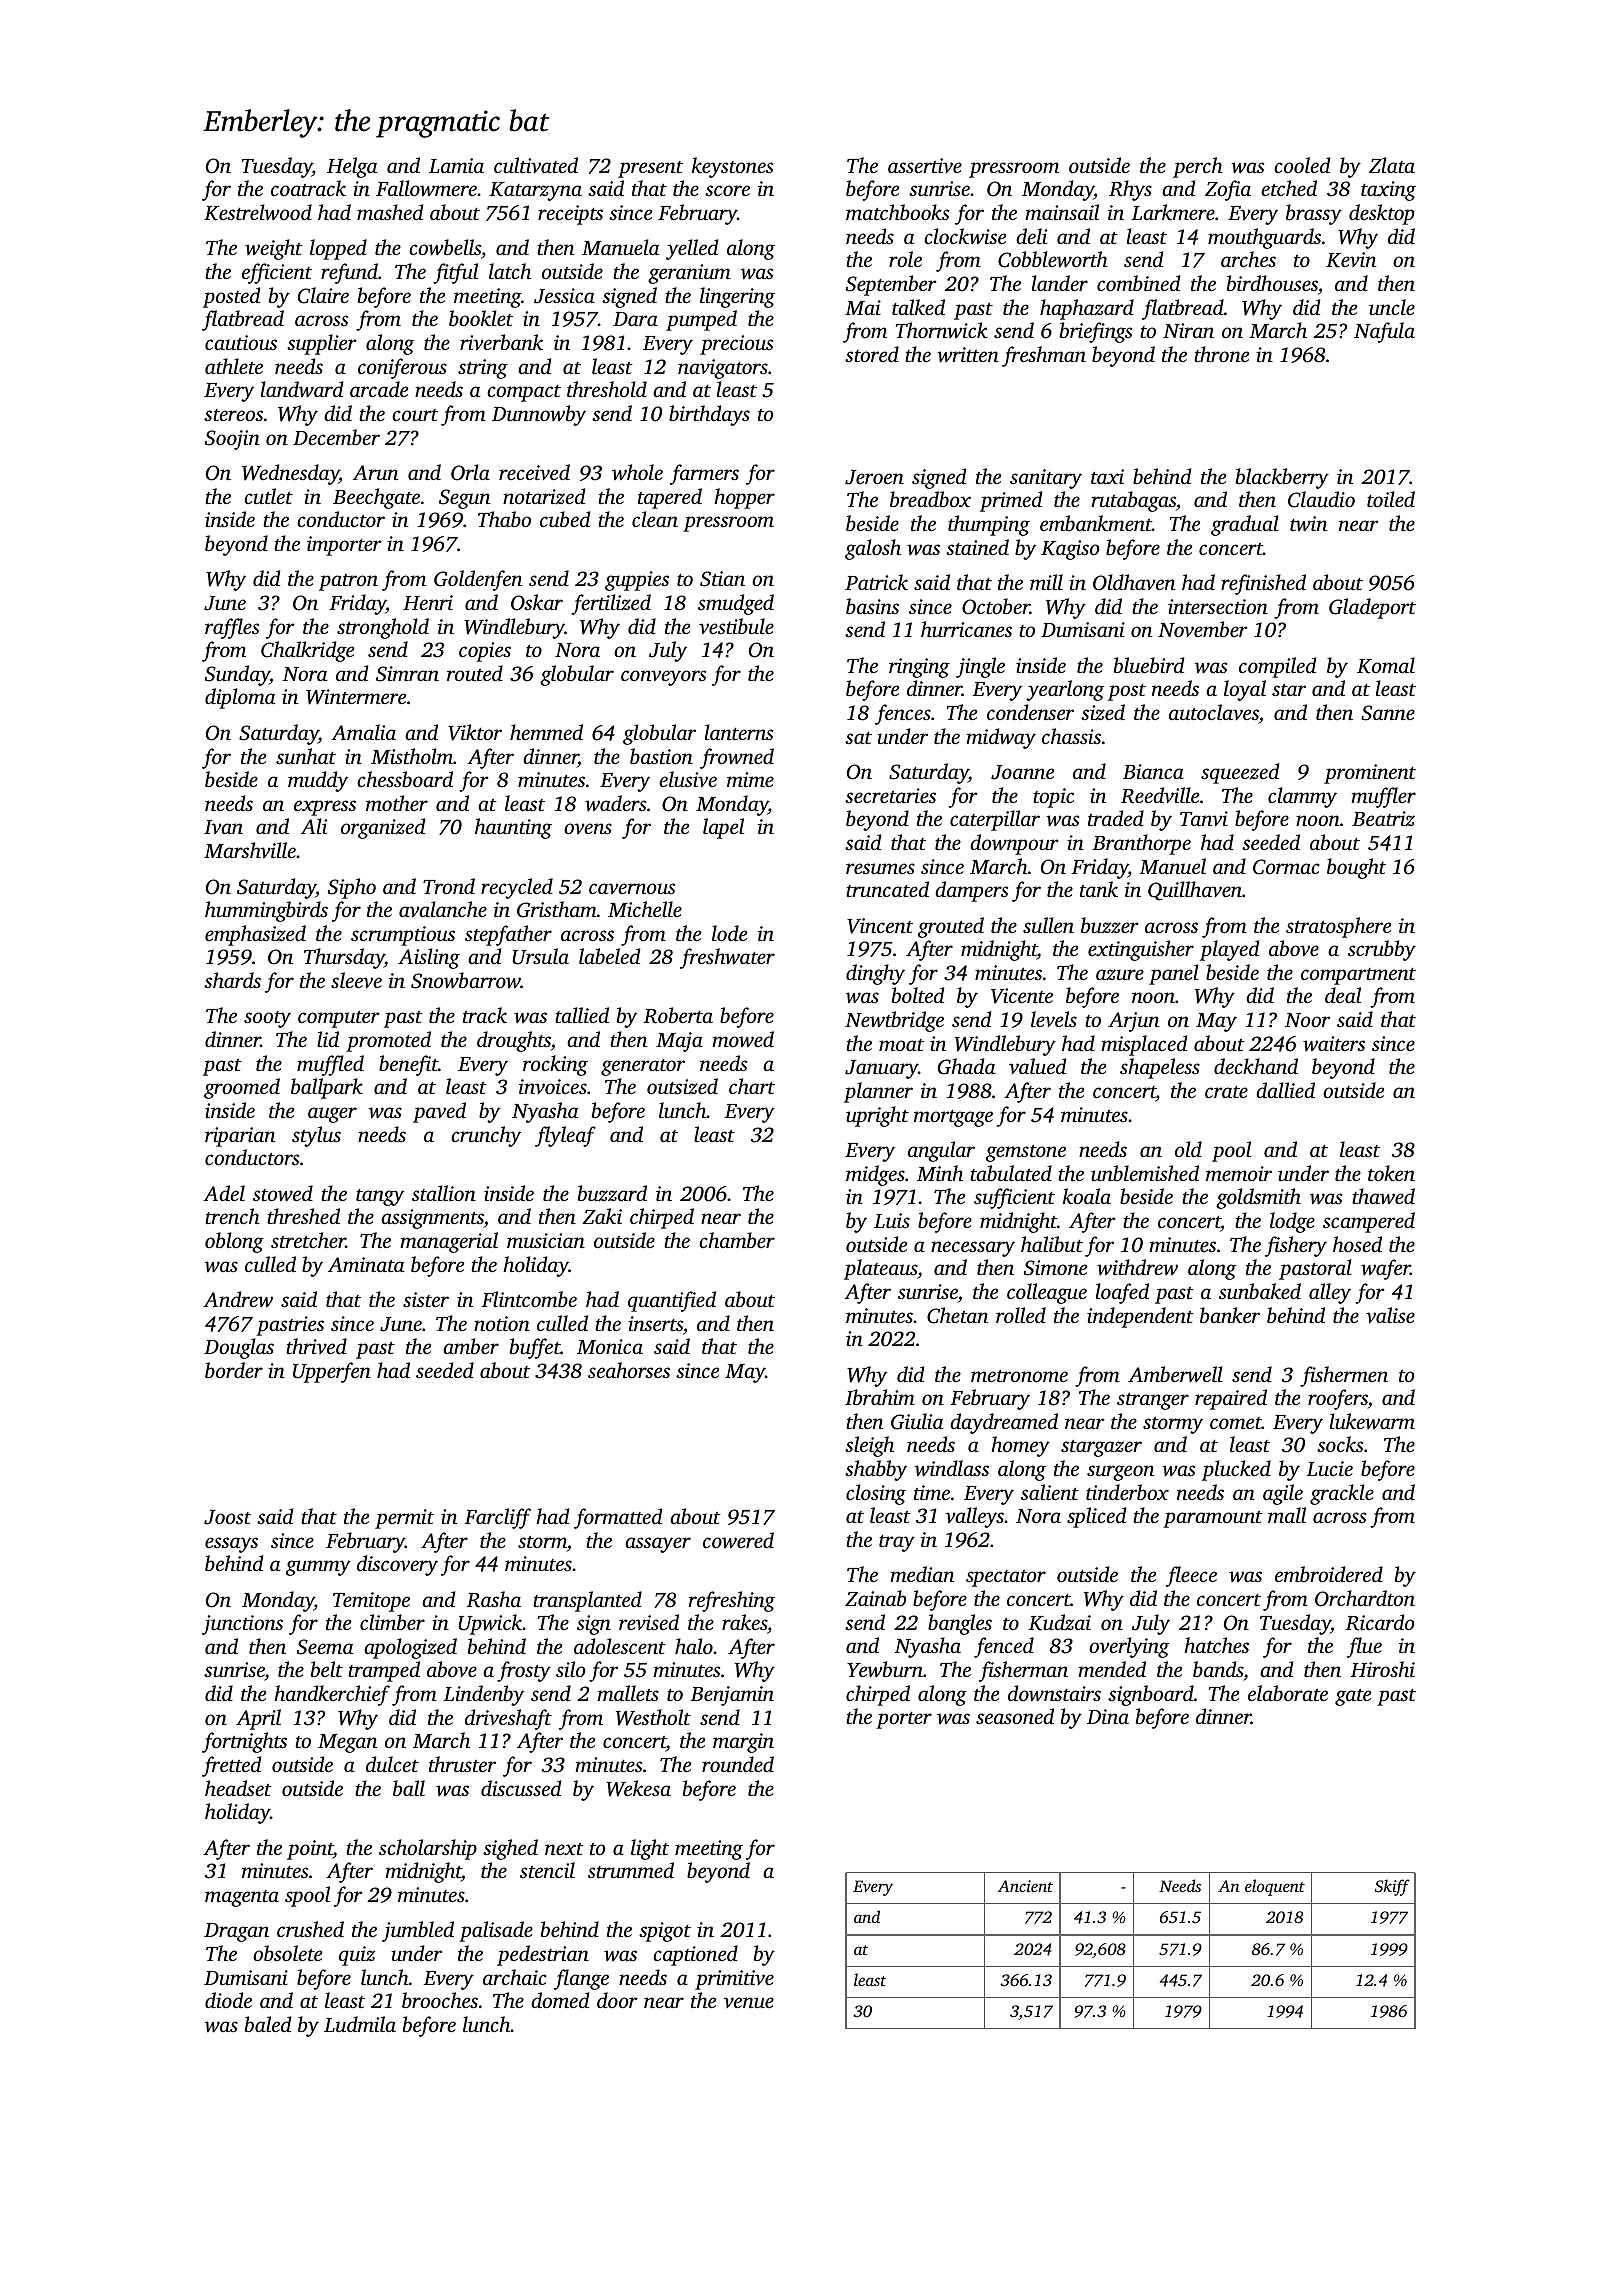 This document has width=1620, height=2292. What do you see at coordinates (897, 212) in the document?
I see `matchbooks` at bounding box center [897, 212].
